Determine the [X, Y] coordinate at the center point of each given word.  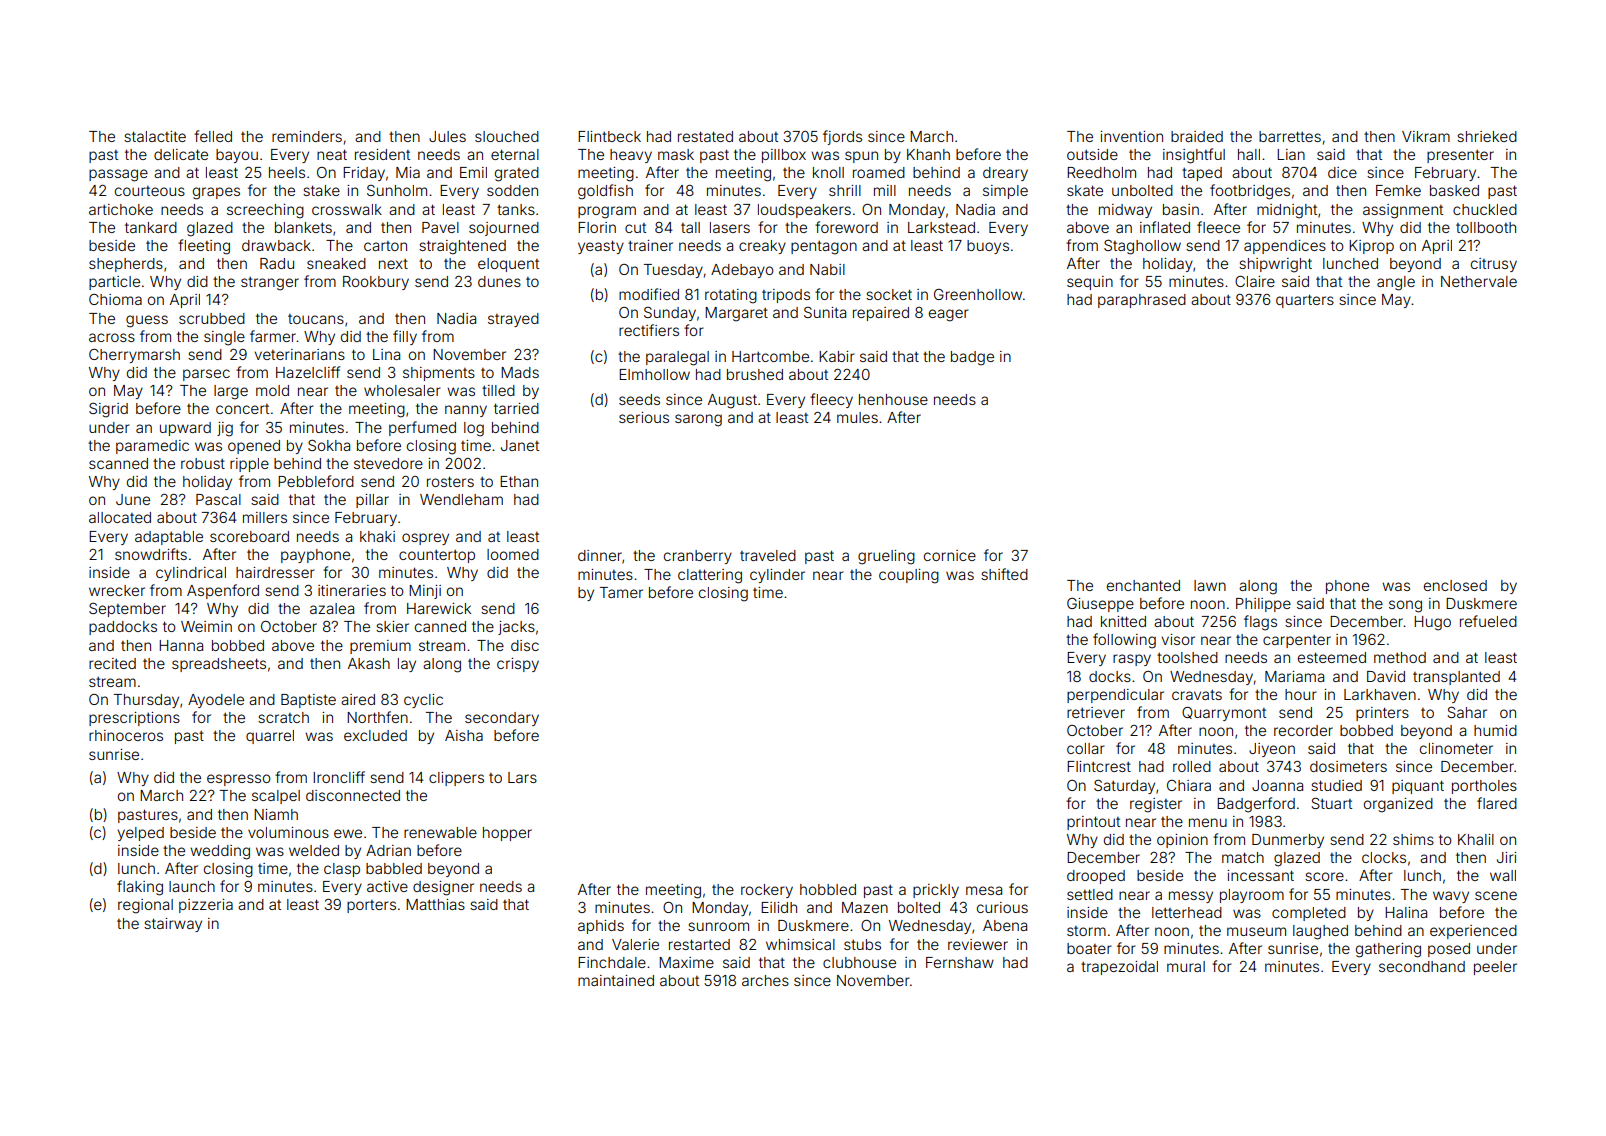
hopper [507, 834]
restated [705, 136]
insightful [1194, 156]
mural [1186, 966]
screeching [265, 211]
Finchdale [612, 962]
